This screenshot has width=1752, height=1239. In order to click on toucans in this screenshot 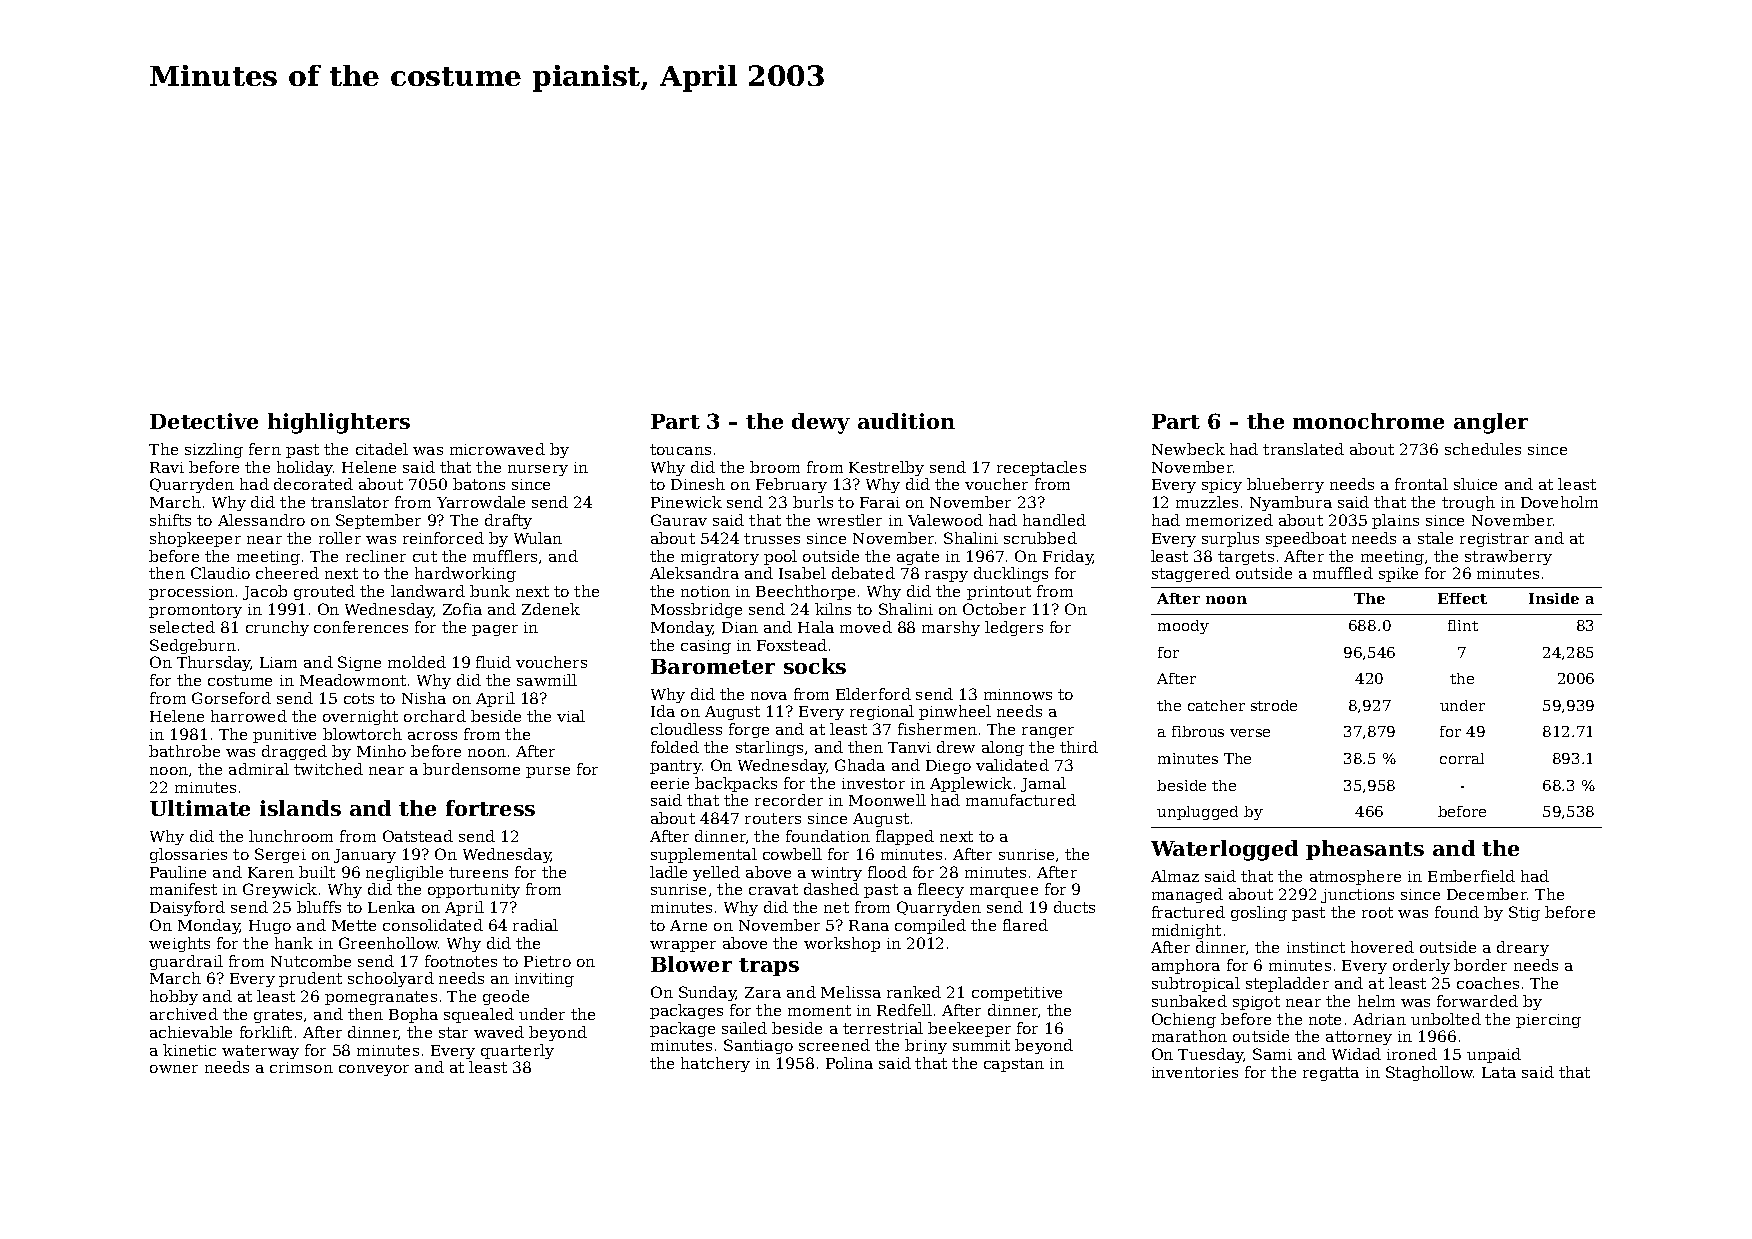, I will do `click(680, 449)`.
